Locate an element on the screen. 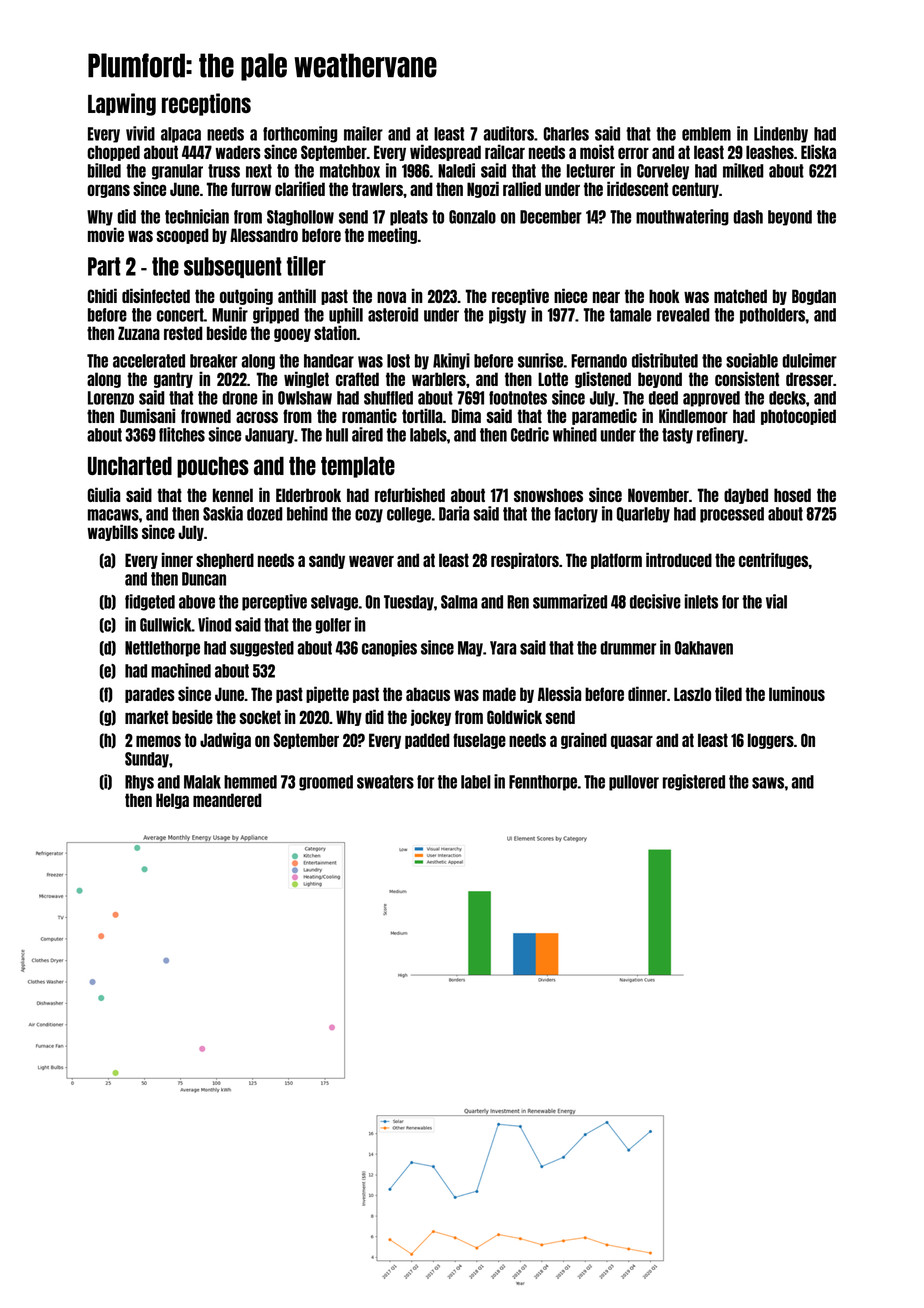  receptions is located at coordinates (206, 104).
